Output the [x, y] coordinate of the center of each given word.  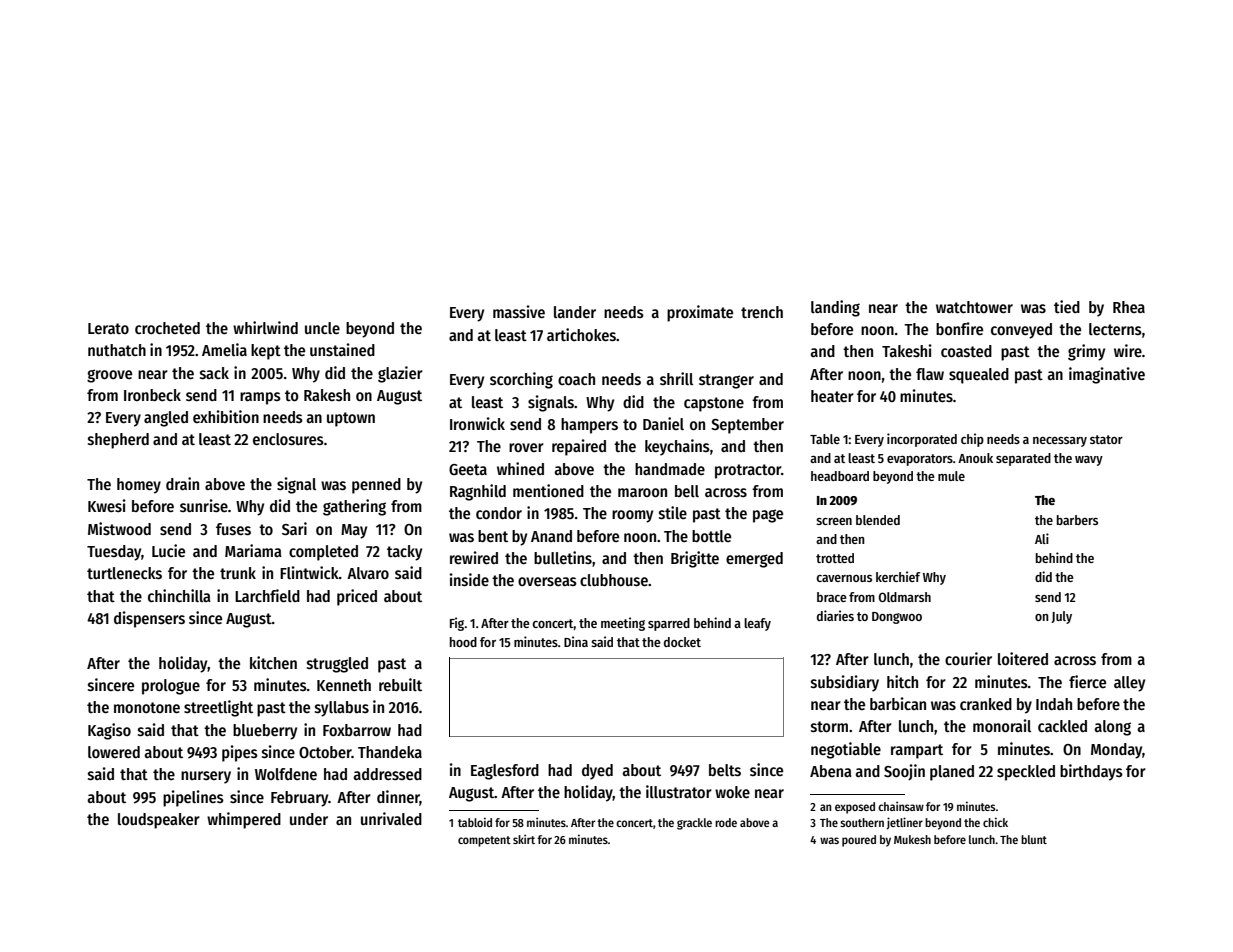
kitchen [273, 662]
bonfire [959, 328]
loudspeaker [159, 821]
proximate [700, 313]
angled [166, 419]
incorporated [922, 440]
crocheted [167, 328]
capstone [714, 404]
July [1061, 617]
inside [469, 580]
